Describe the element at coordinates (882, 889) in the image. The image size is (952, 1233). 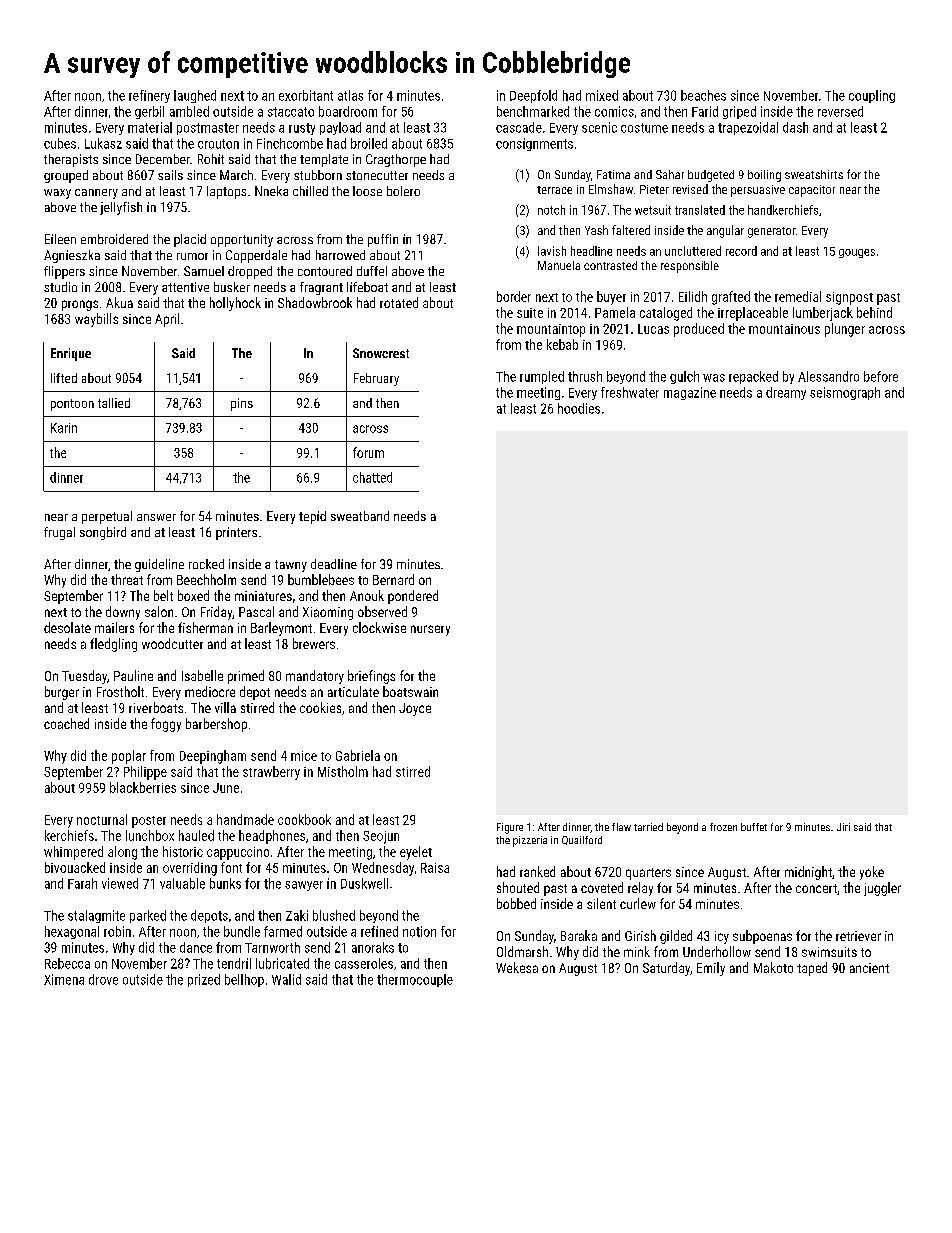
I see `juggler` at that location.
